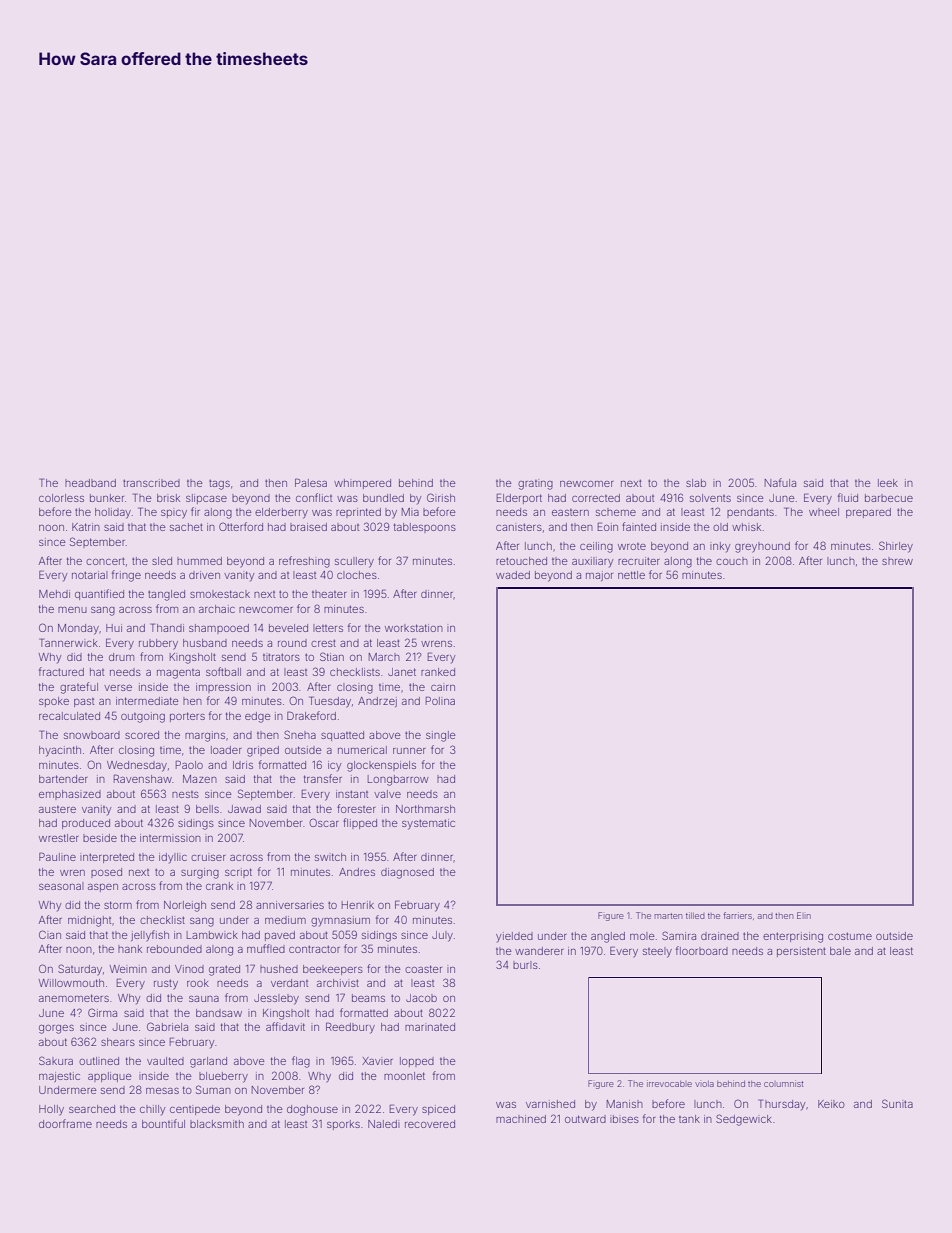 This screenshot has width=952, height=1233. Describe the element at coordinates (888, 483) in the screenshot. I see `leek` at that location.
